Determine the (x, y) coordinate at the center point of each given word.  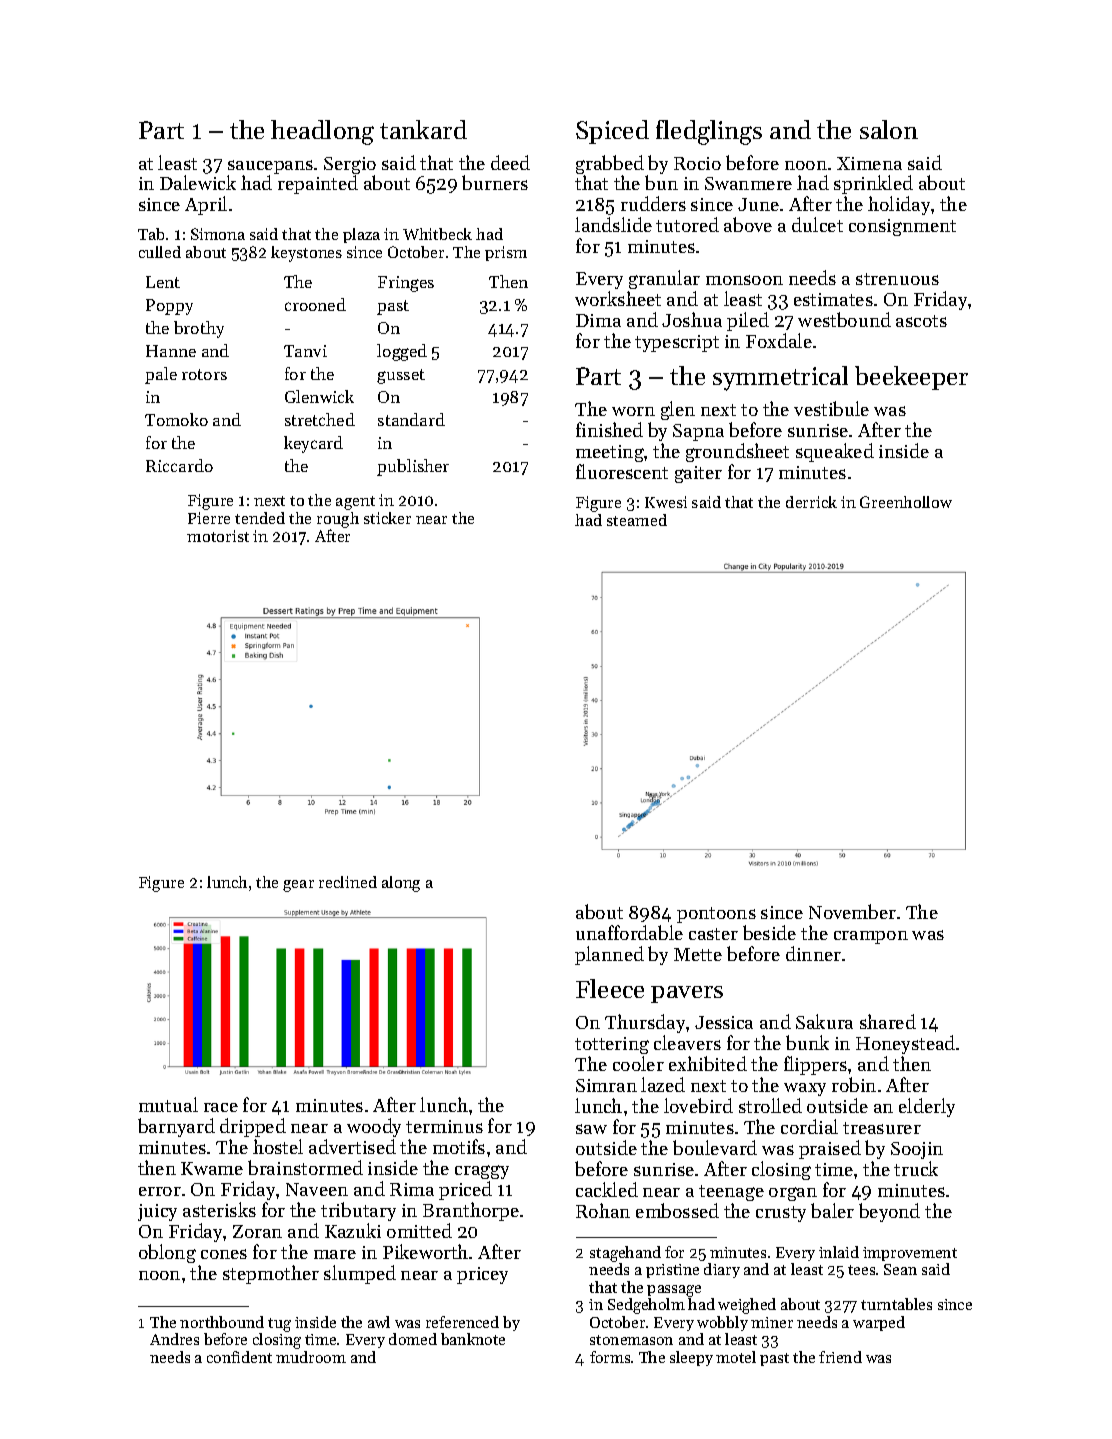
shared (888, 1021)
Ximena (869, 163)
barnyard (176, 1127)
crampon (871, 937)
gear (298, 886)
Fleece (610, 988)
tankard (423, 129)
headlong (322, 132)
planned (609, 955)
